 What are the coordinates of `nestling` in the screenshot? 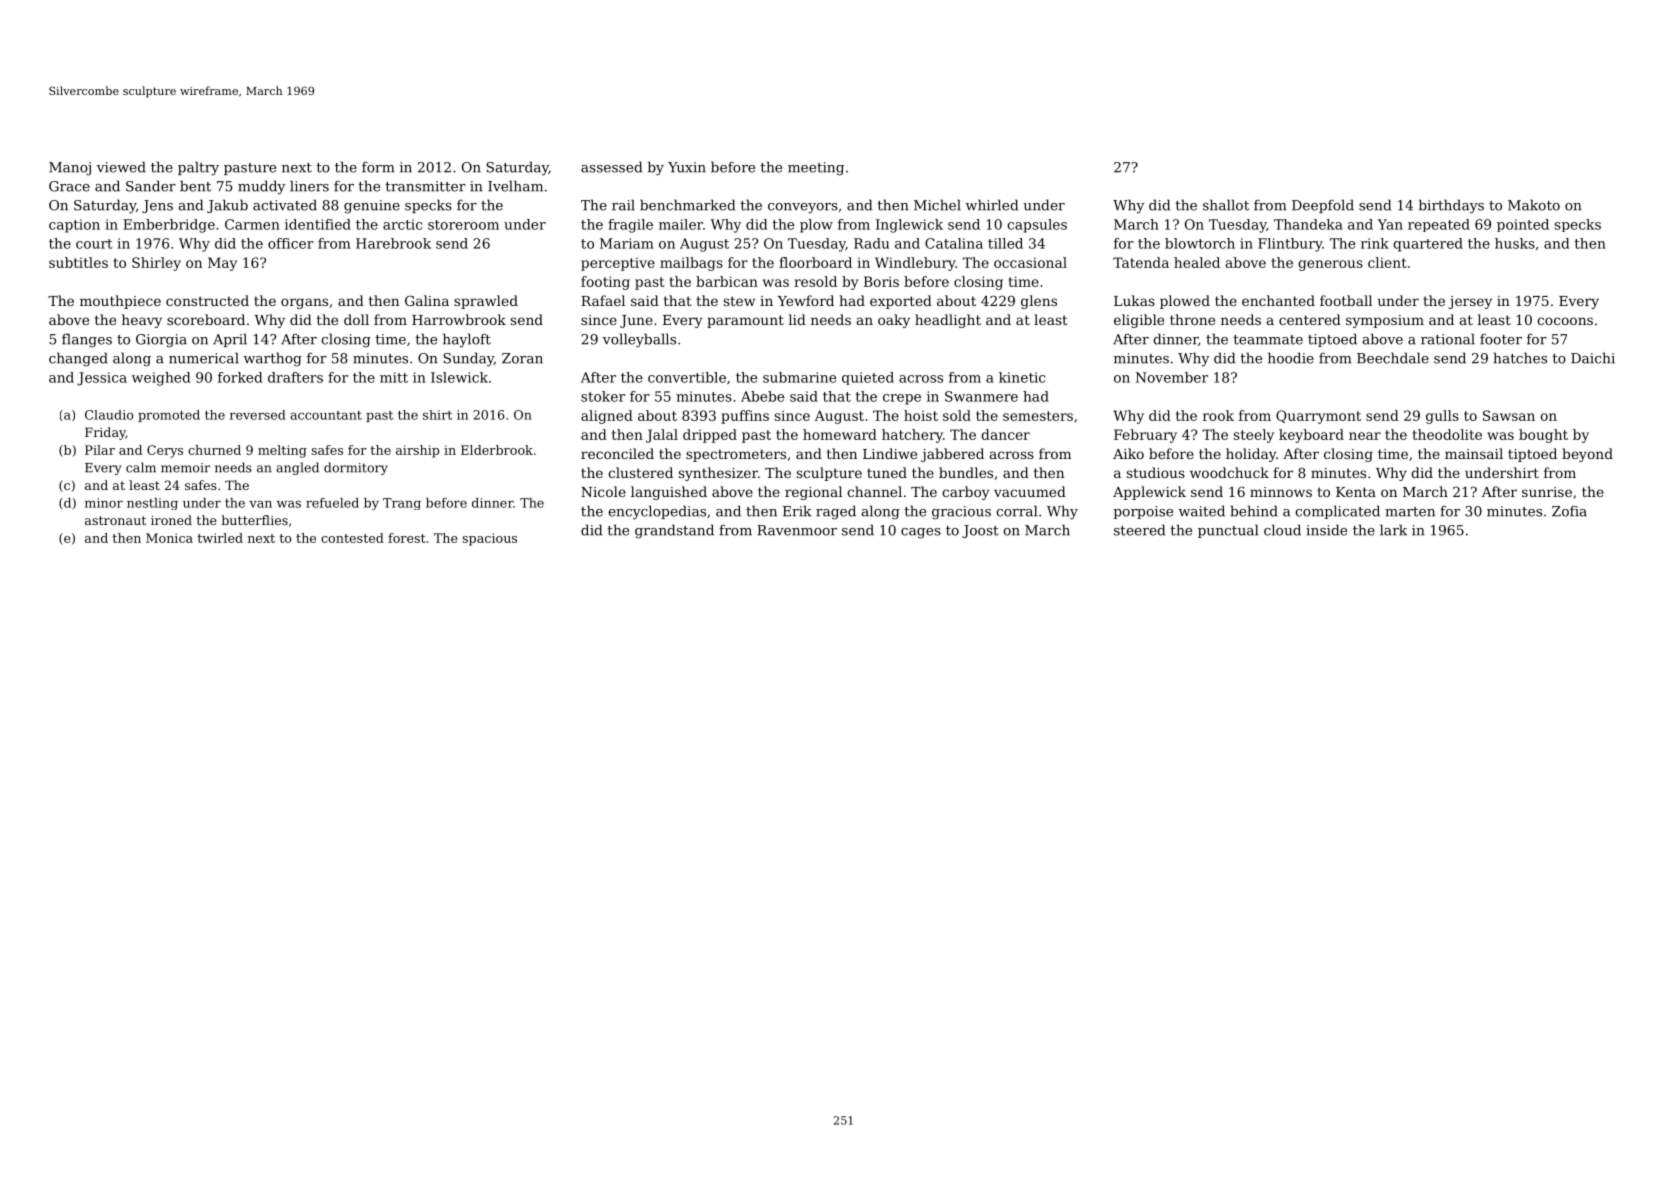 It's located at (152, 504).
